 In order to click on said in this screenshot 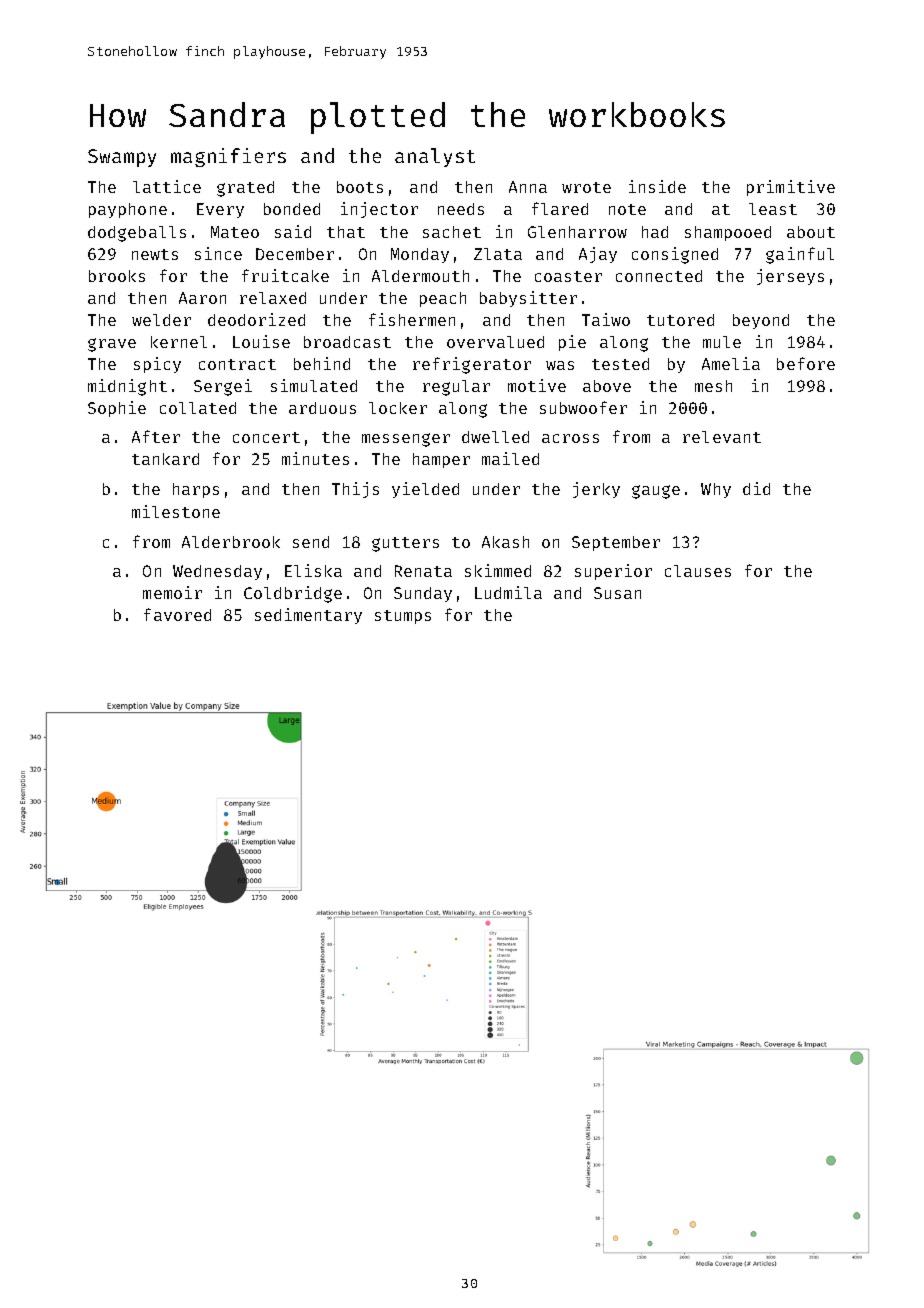, I will do `click(293, 231)`.
